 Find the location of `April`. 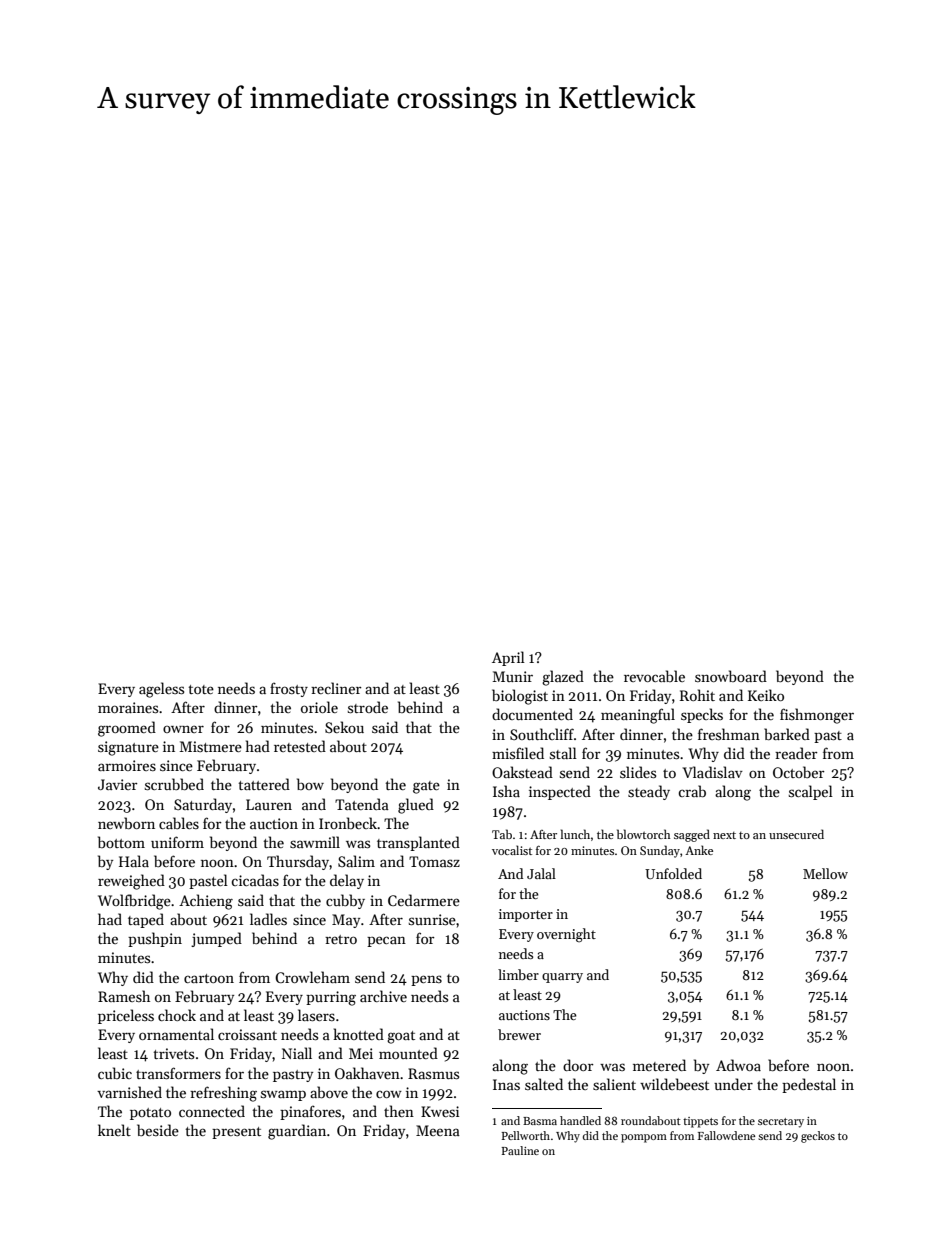

April is located at coordinates (508, 658).
